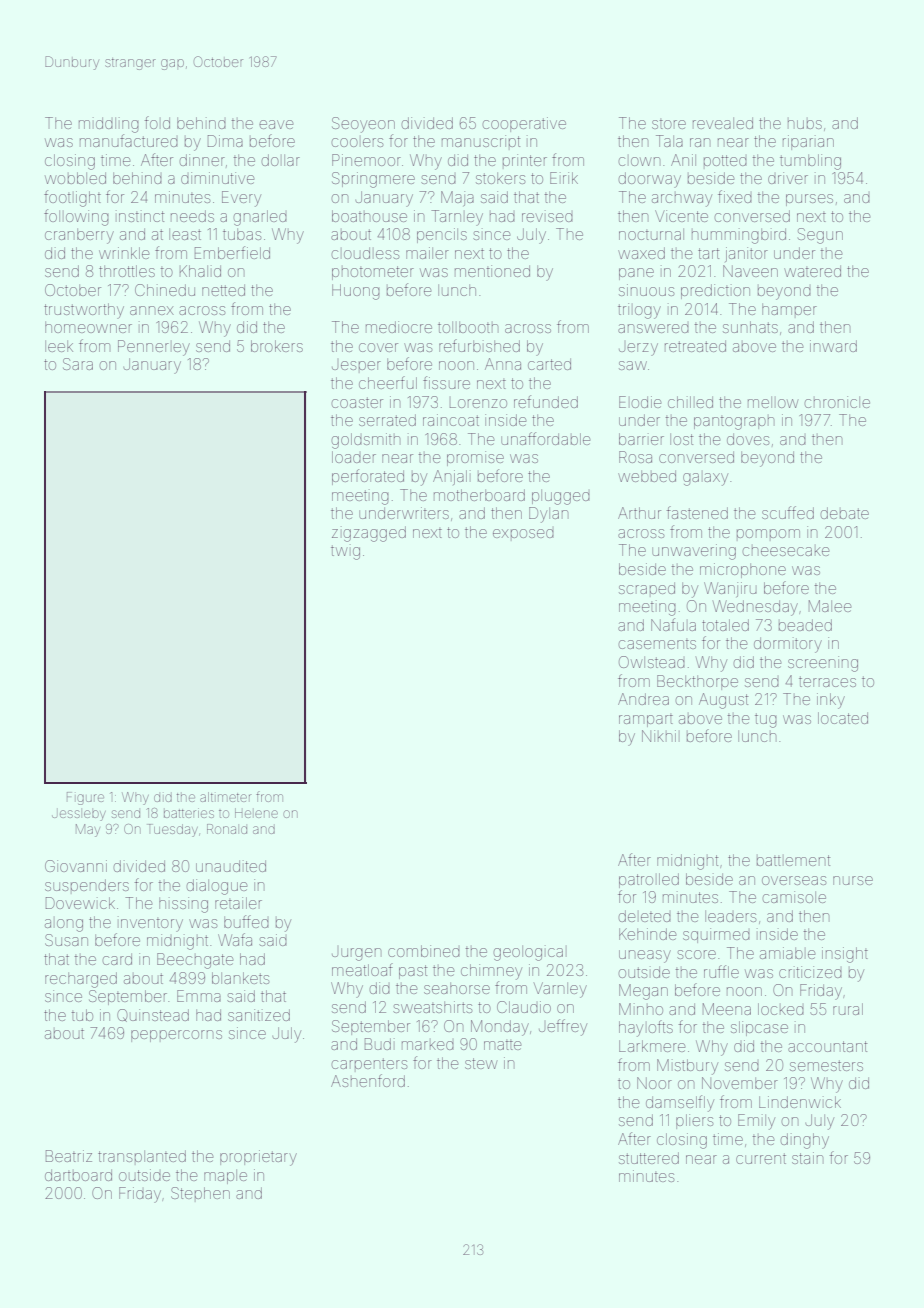 The image size is (924, 1308). What do you see at coordinates (524, 124) in the image?
I see `cooperative` at bounding box center [524, 124].
